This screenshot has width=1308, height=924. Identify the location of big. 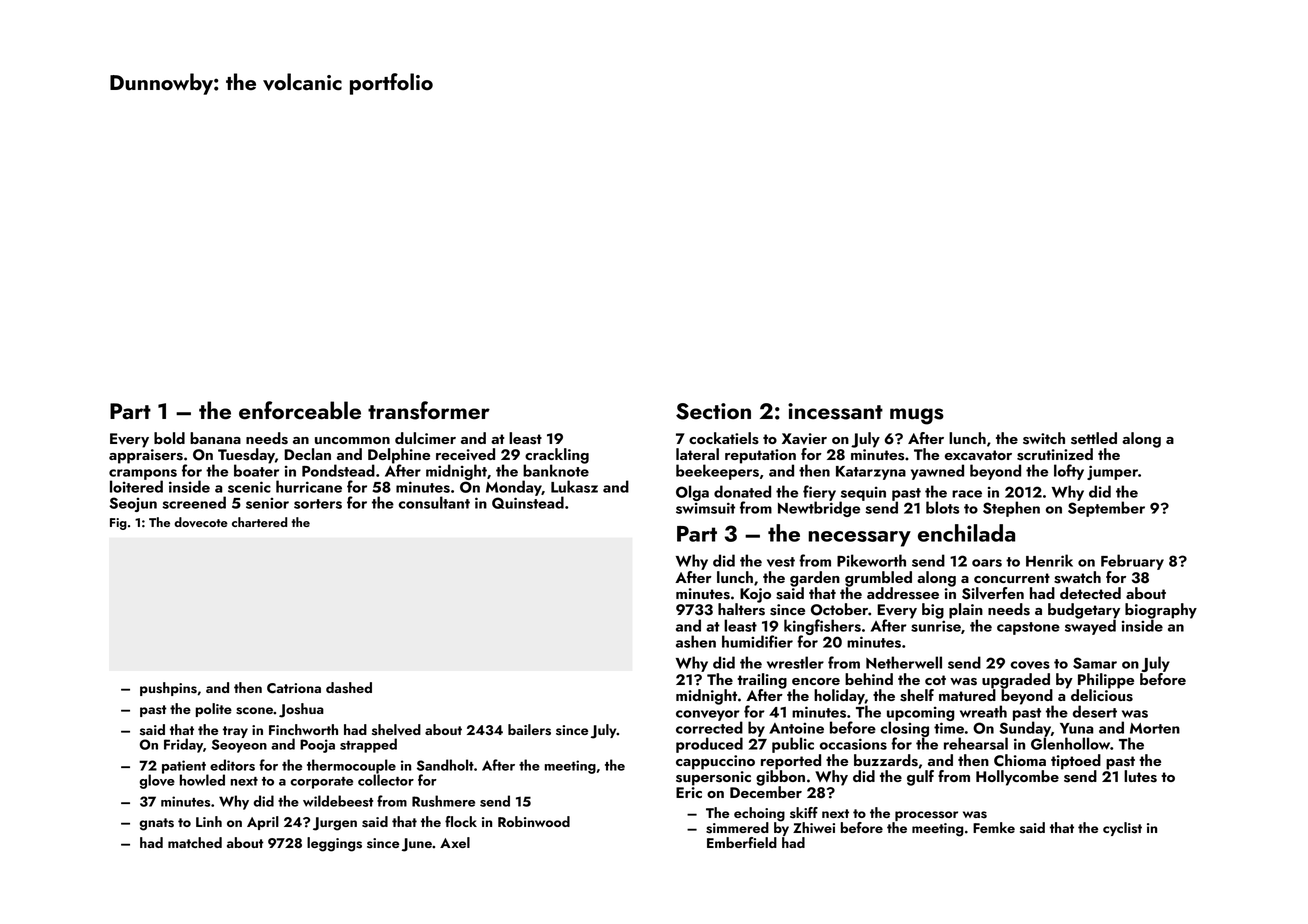
(933, 611).
